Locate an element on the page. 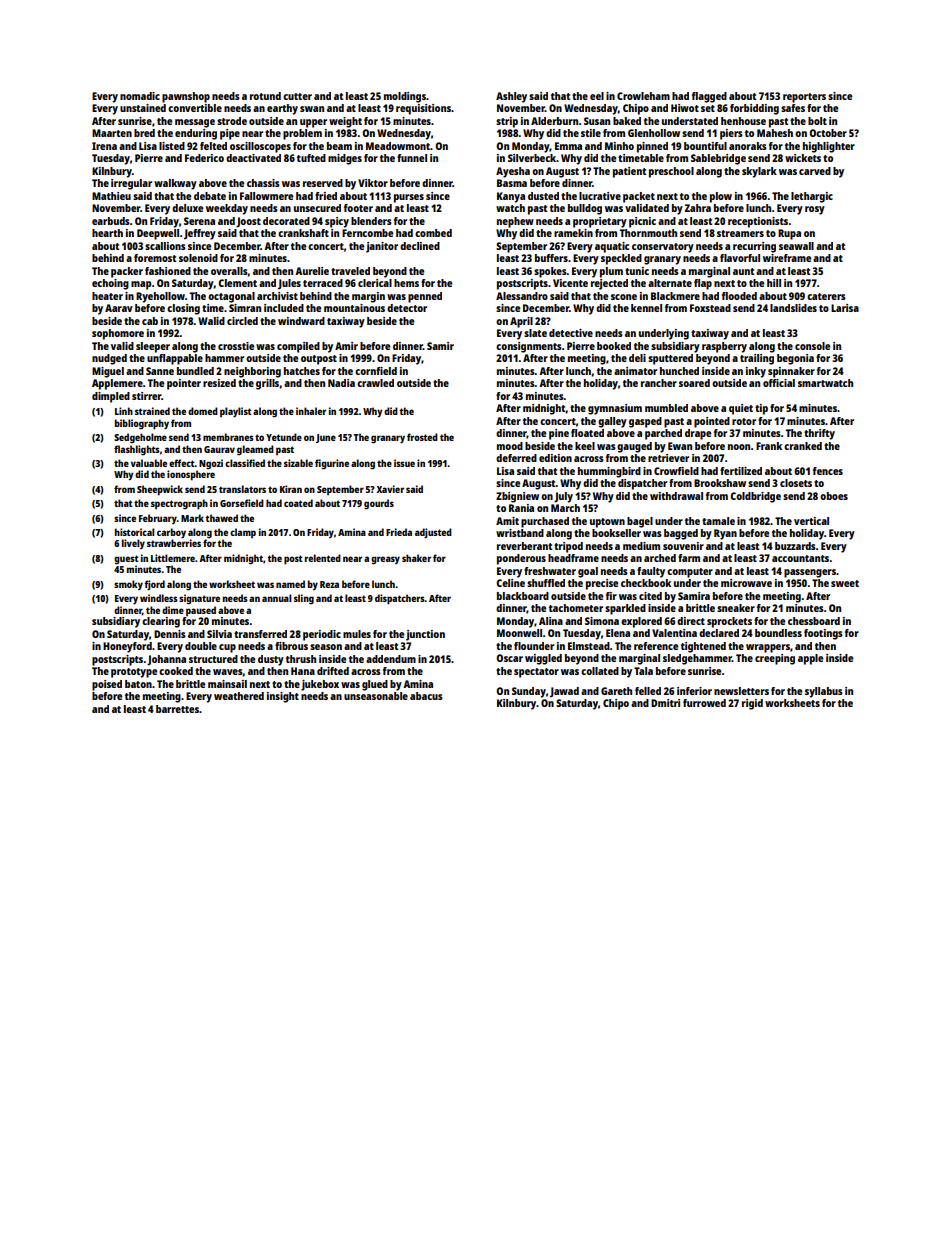 This page has height=1233, width=952. purses is located at coordinates (409, 198).
